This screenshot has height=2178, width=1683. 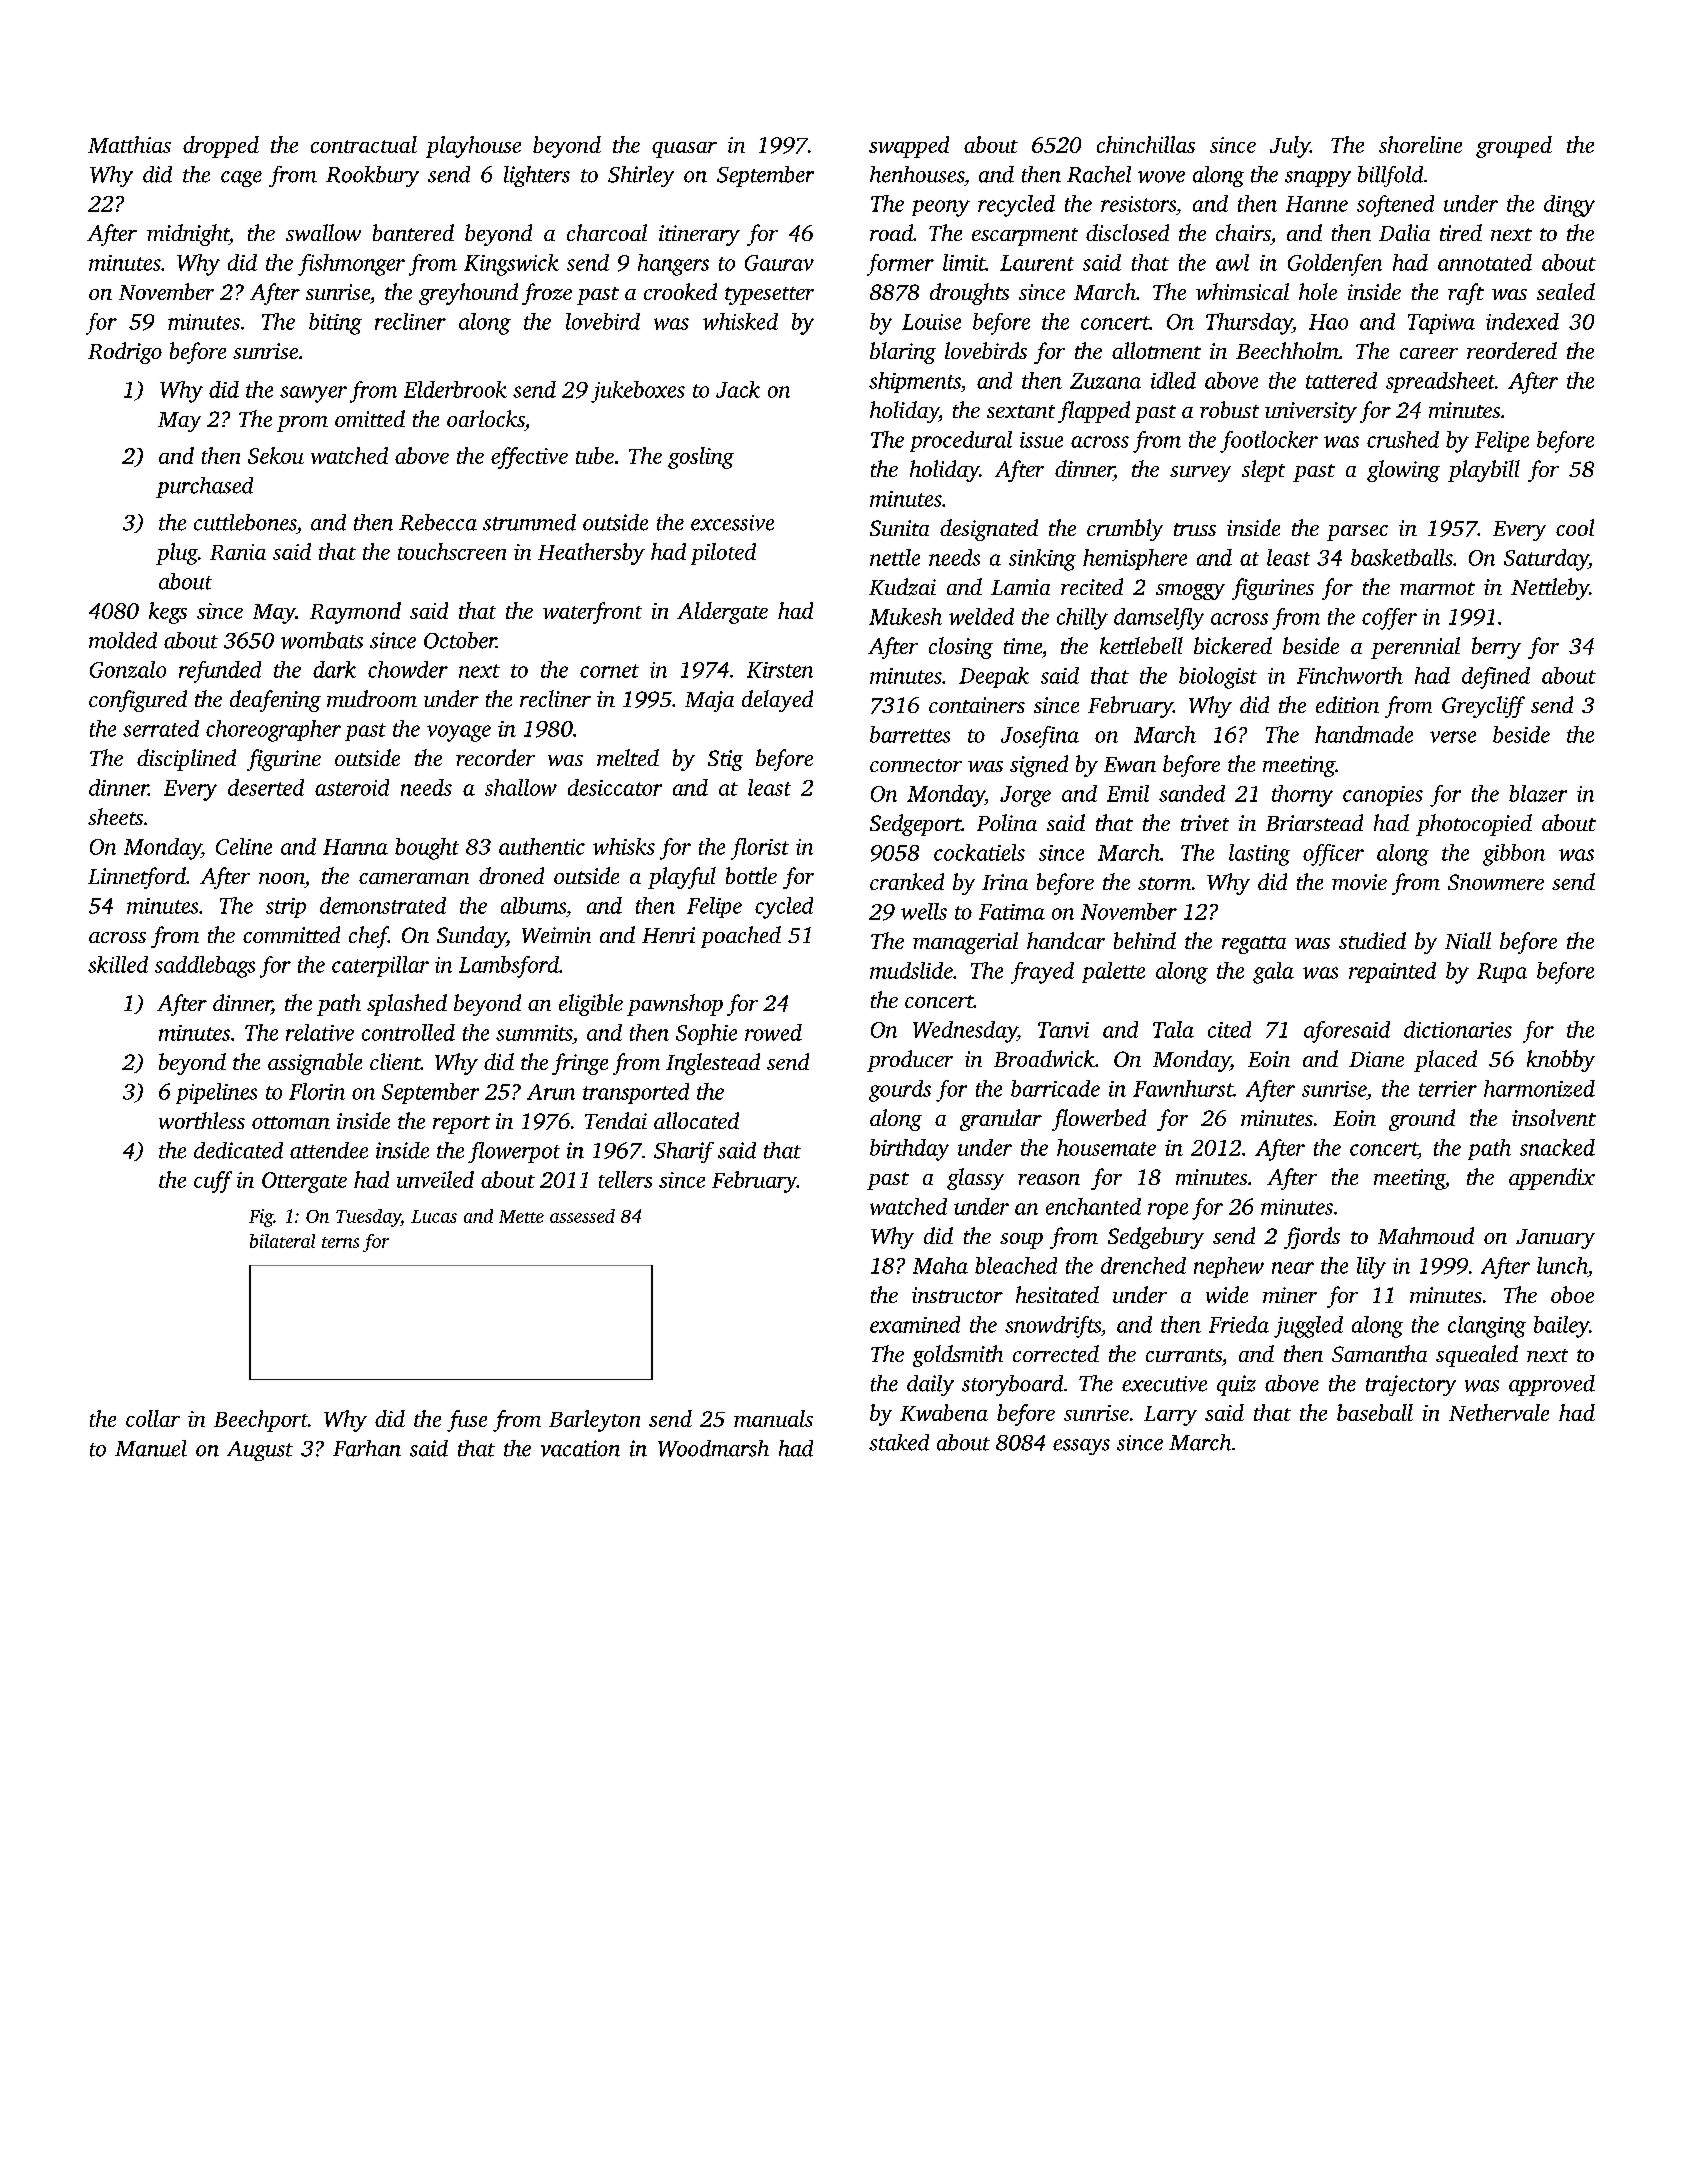 I want to click on procedural, so click(x=961, y=441).
